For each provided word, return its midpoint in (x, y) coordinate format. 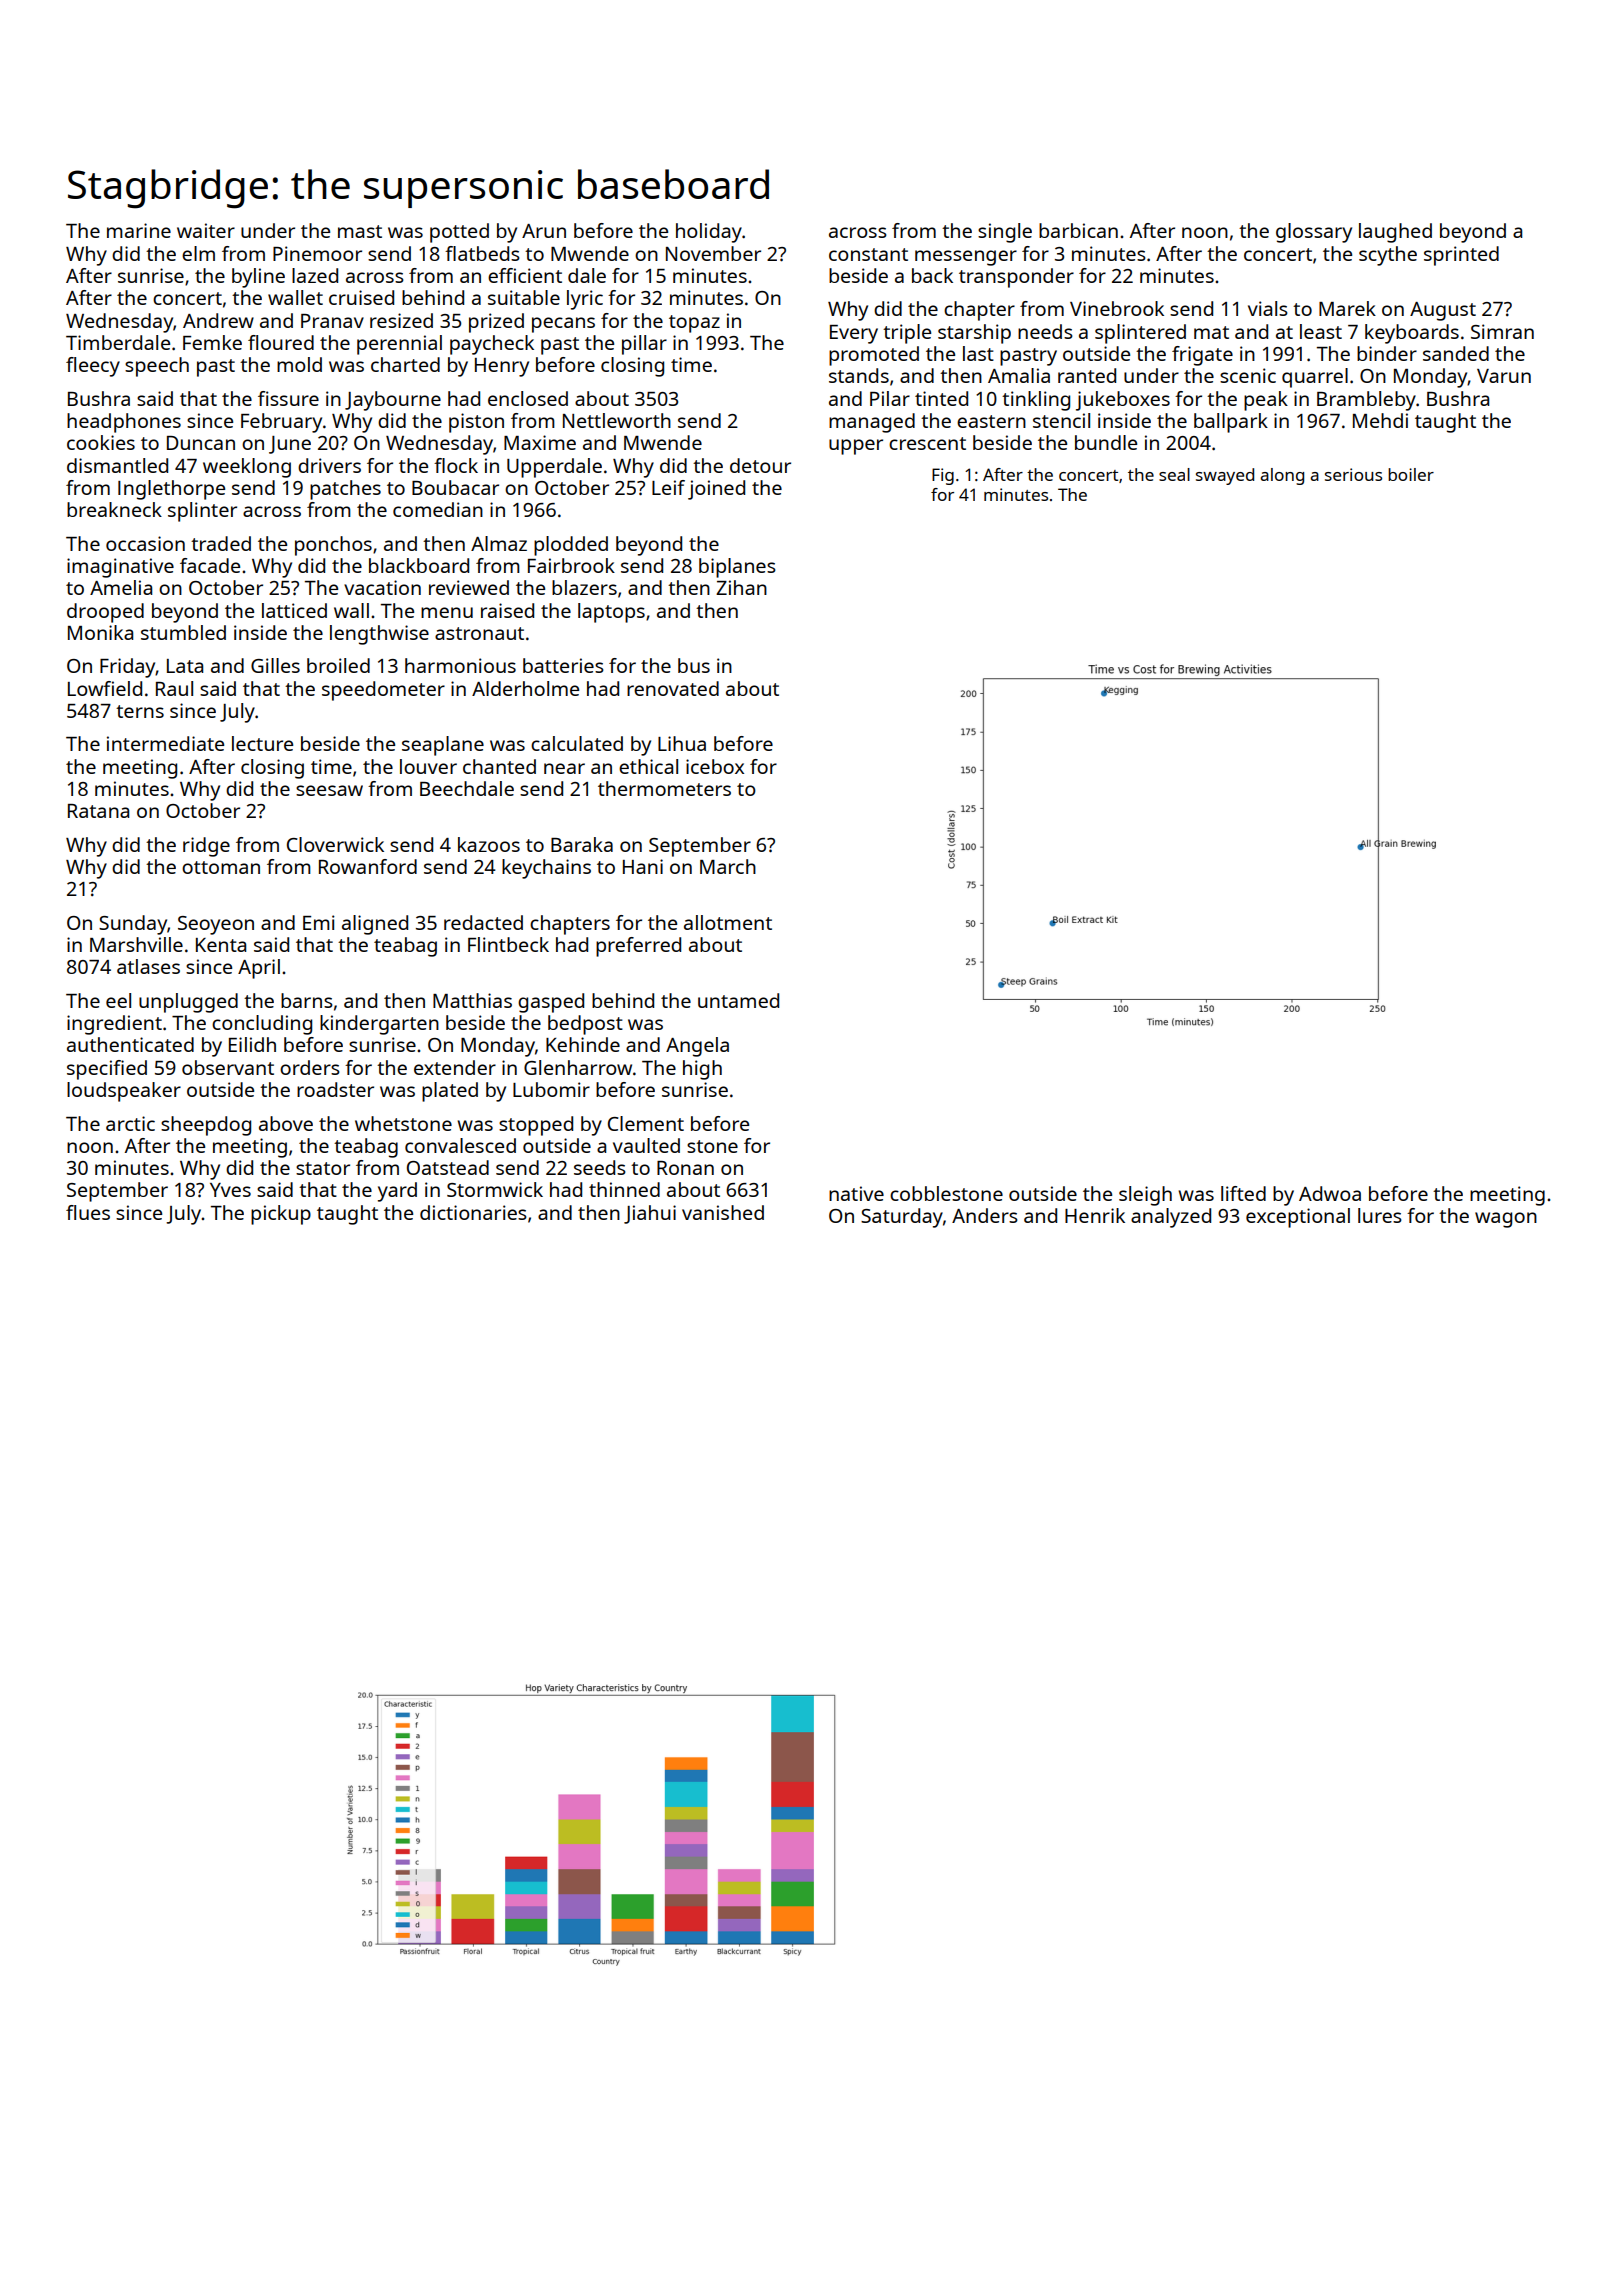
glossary (1314, 233)
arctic (130, 1123)
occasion (145, 543)
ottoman (221, 867)
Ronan (685, 1168)
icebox (715, 766)
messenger (966, 258)
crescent (927, 443)
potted (459, 233)
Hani (643, 866)
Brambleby (1366, 401)
